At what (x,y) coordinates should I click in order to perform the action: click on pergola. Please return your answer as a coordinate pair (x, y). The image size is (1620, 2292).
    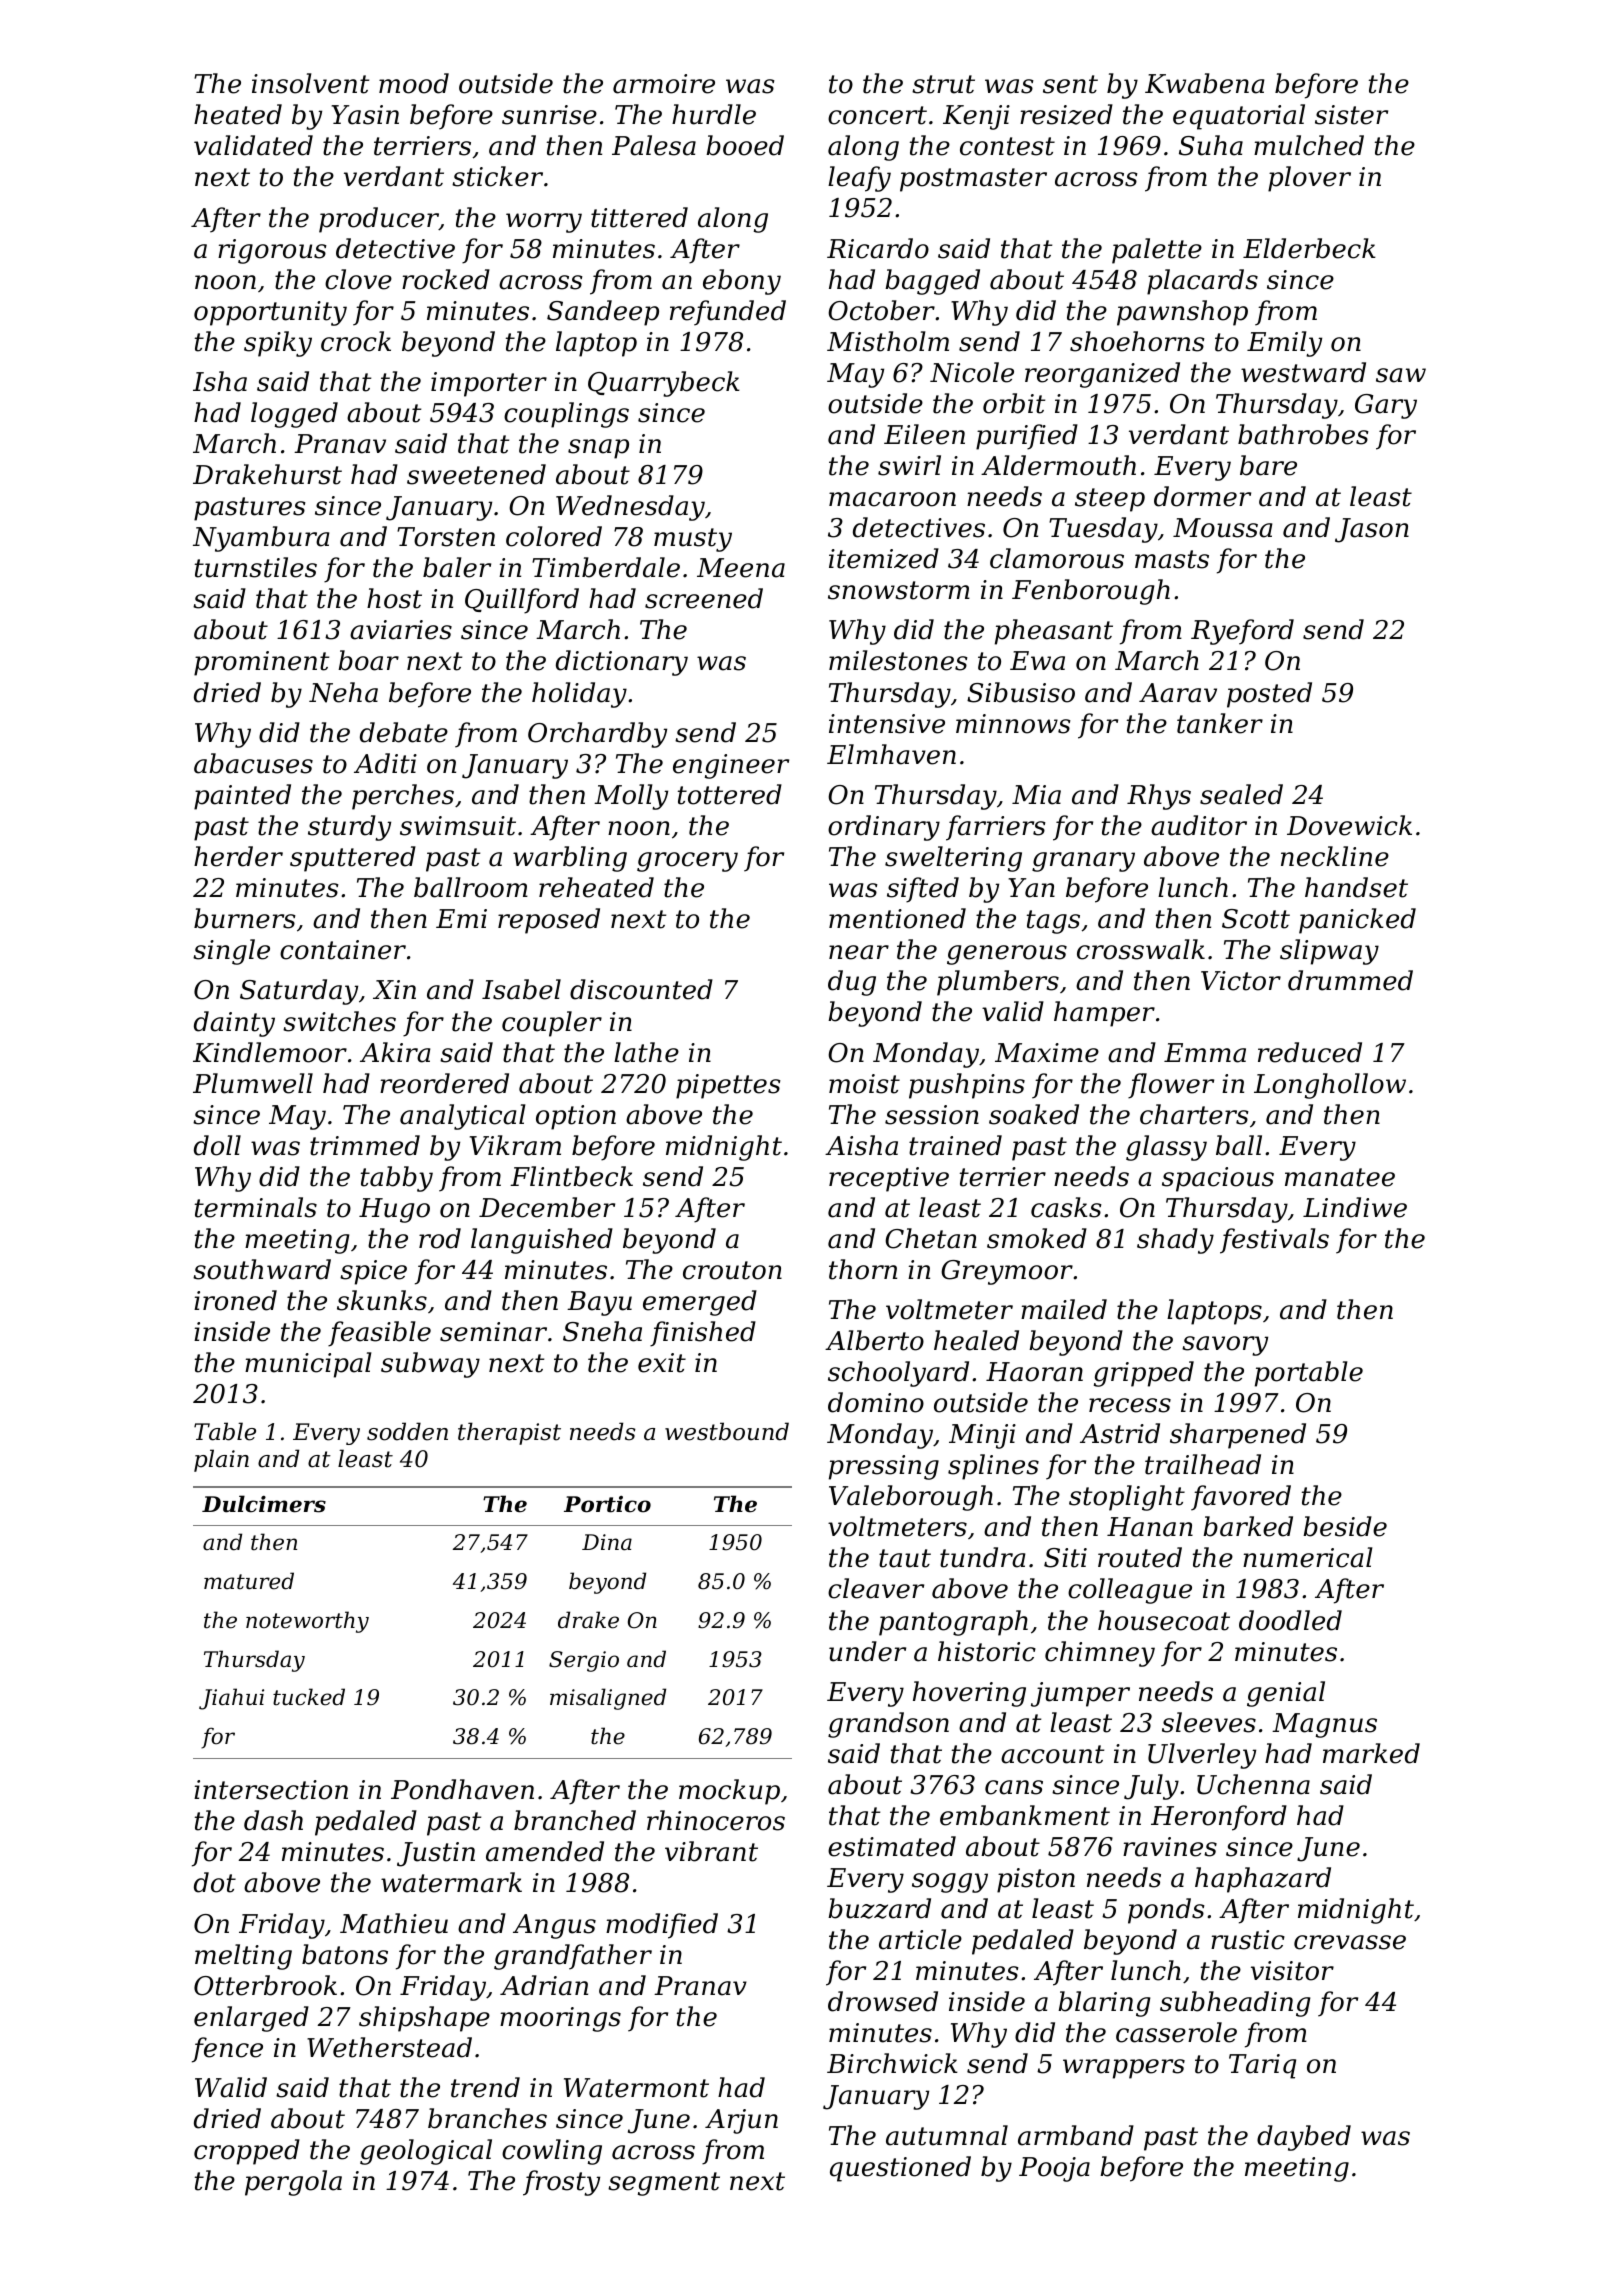
    Looking at the image, I should click on (293, 2183).
